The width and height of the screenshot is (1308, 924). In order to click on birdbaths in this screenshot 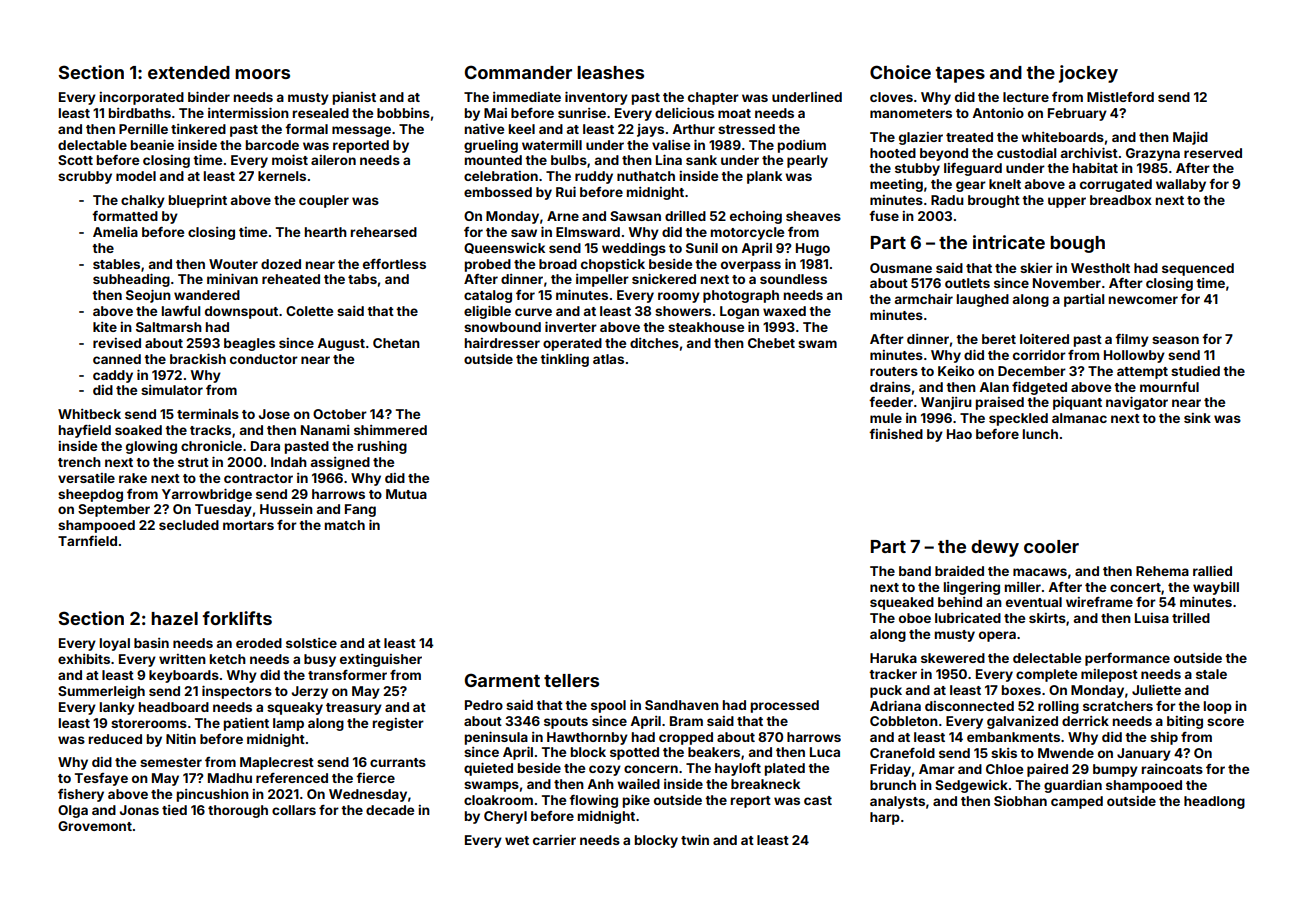, I will do `click(140, 113)`.
